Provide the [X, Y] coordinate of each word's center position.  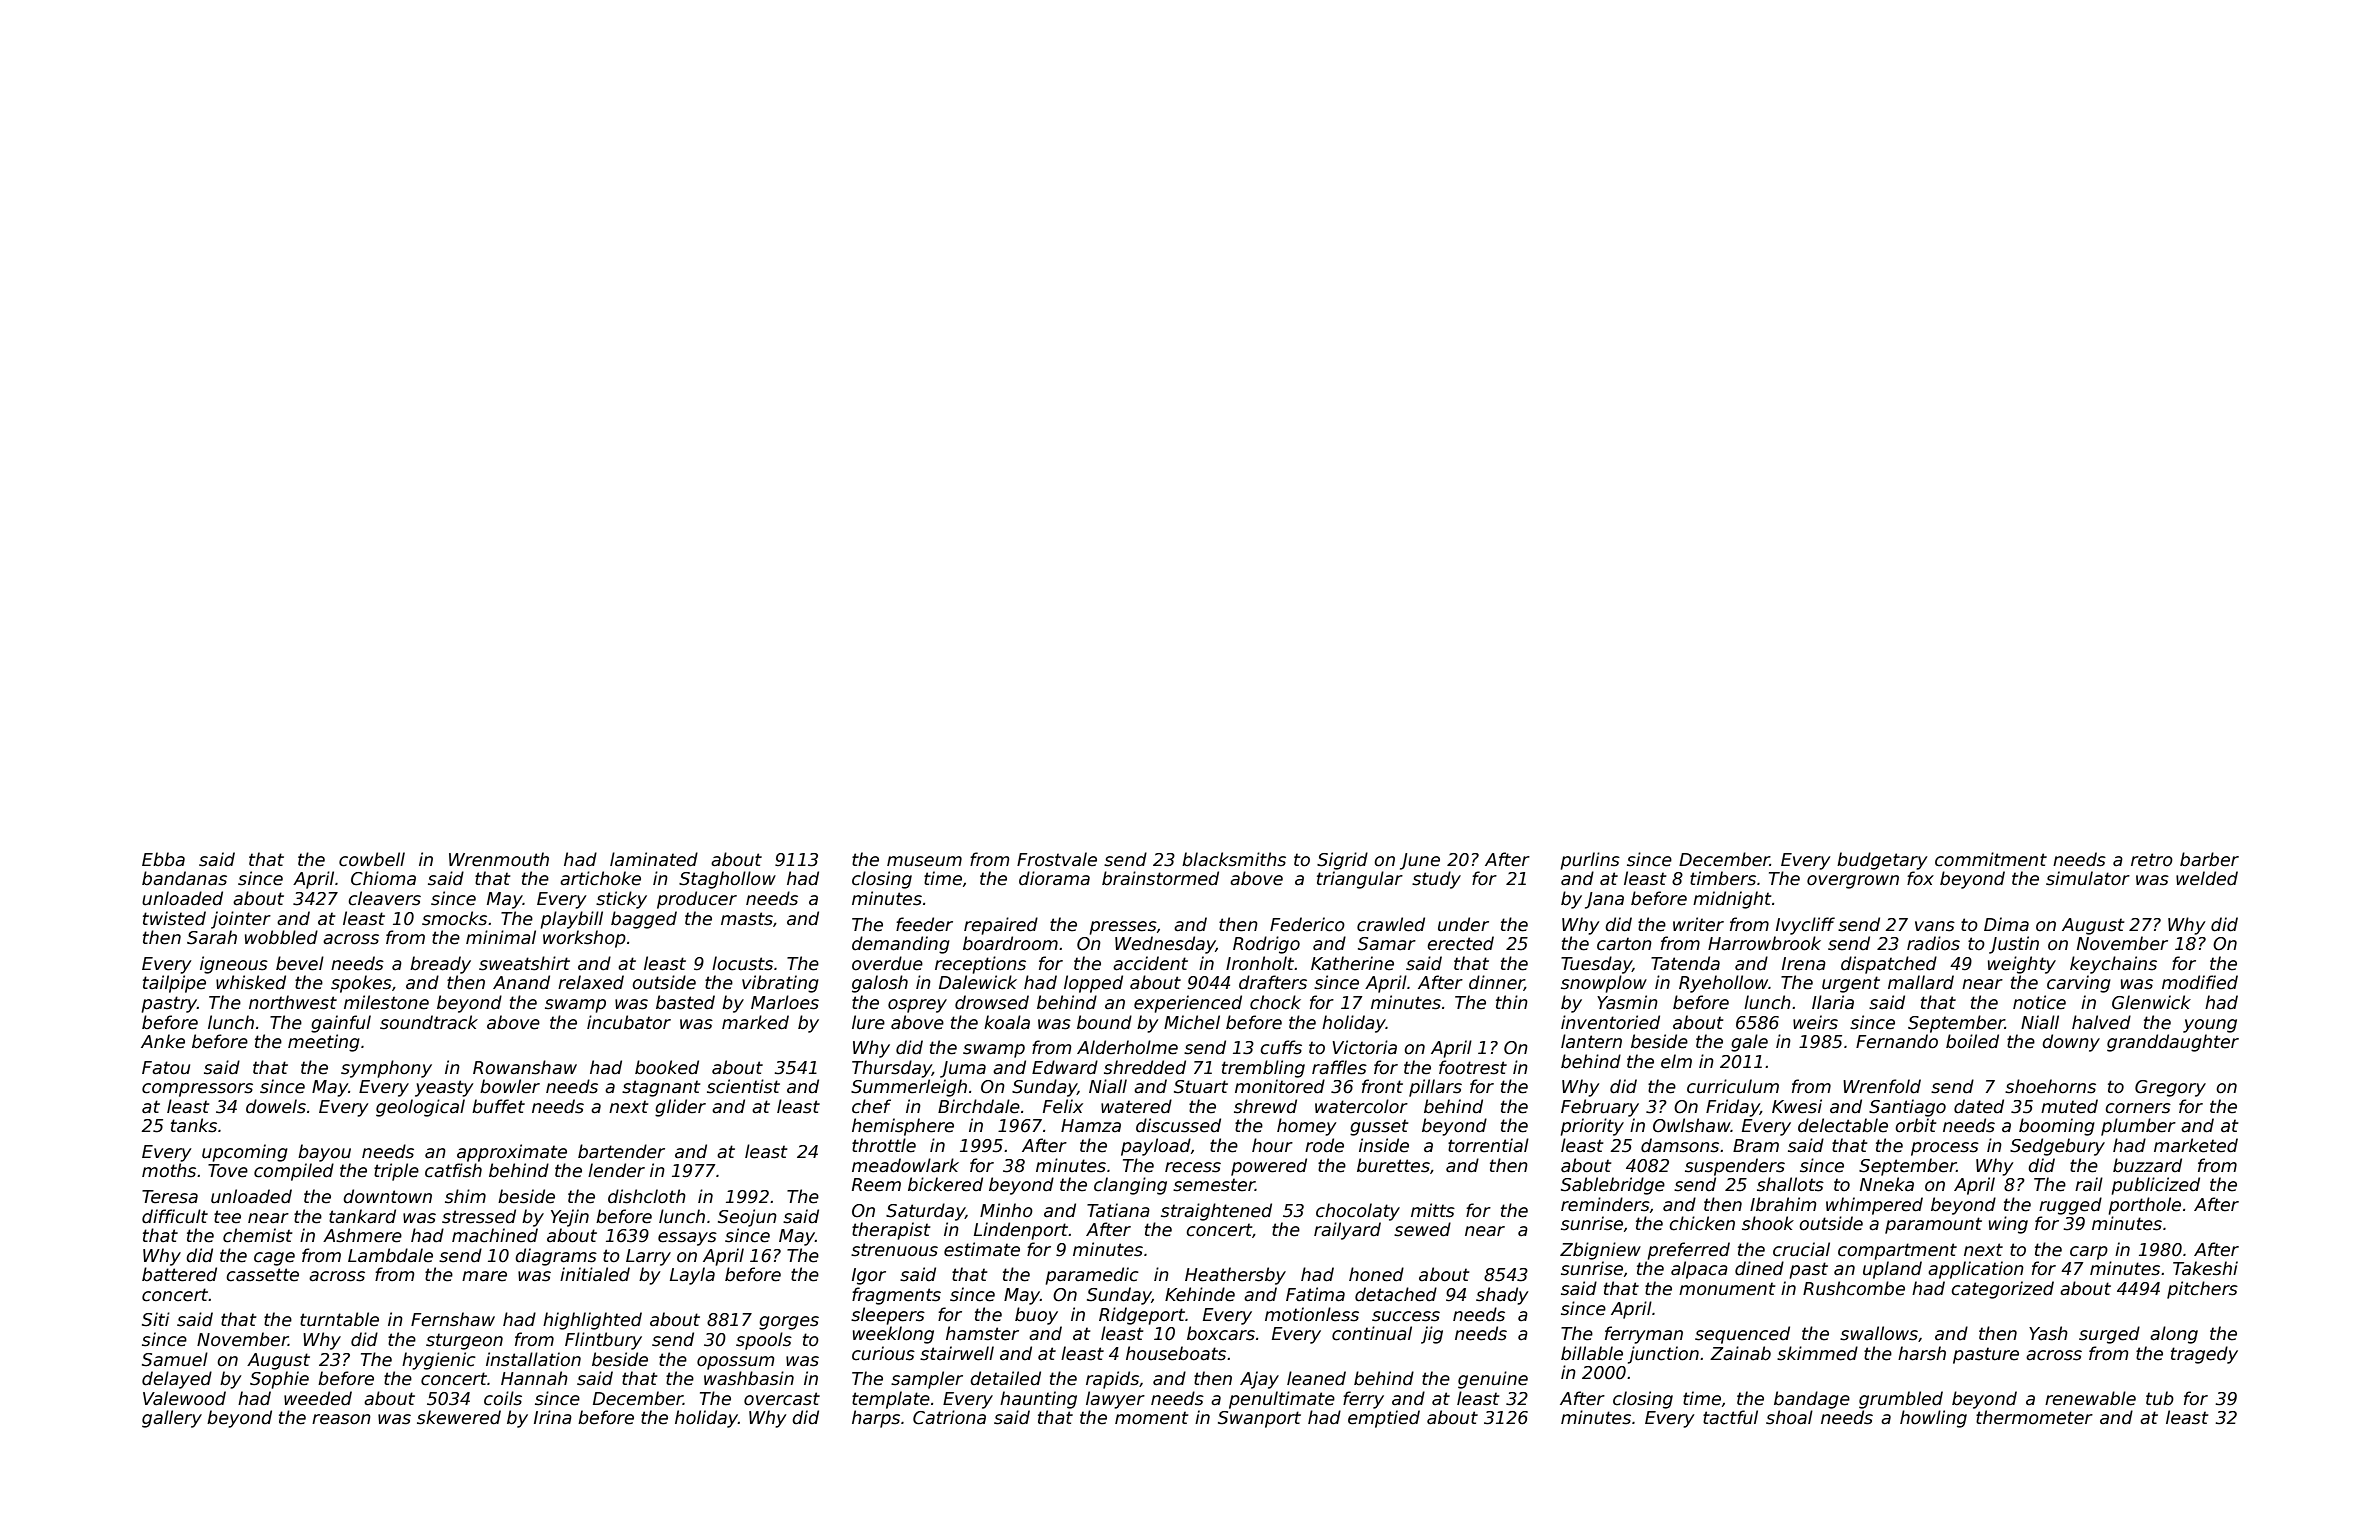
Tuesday [1596, 965]
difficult [175, 1216]
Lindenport [1021, 1231]
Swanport [1259, 1419]
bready [440, 965]
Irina [553, 1417]
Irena [1804, 964]
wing [2008, 1225]
